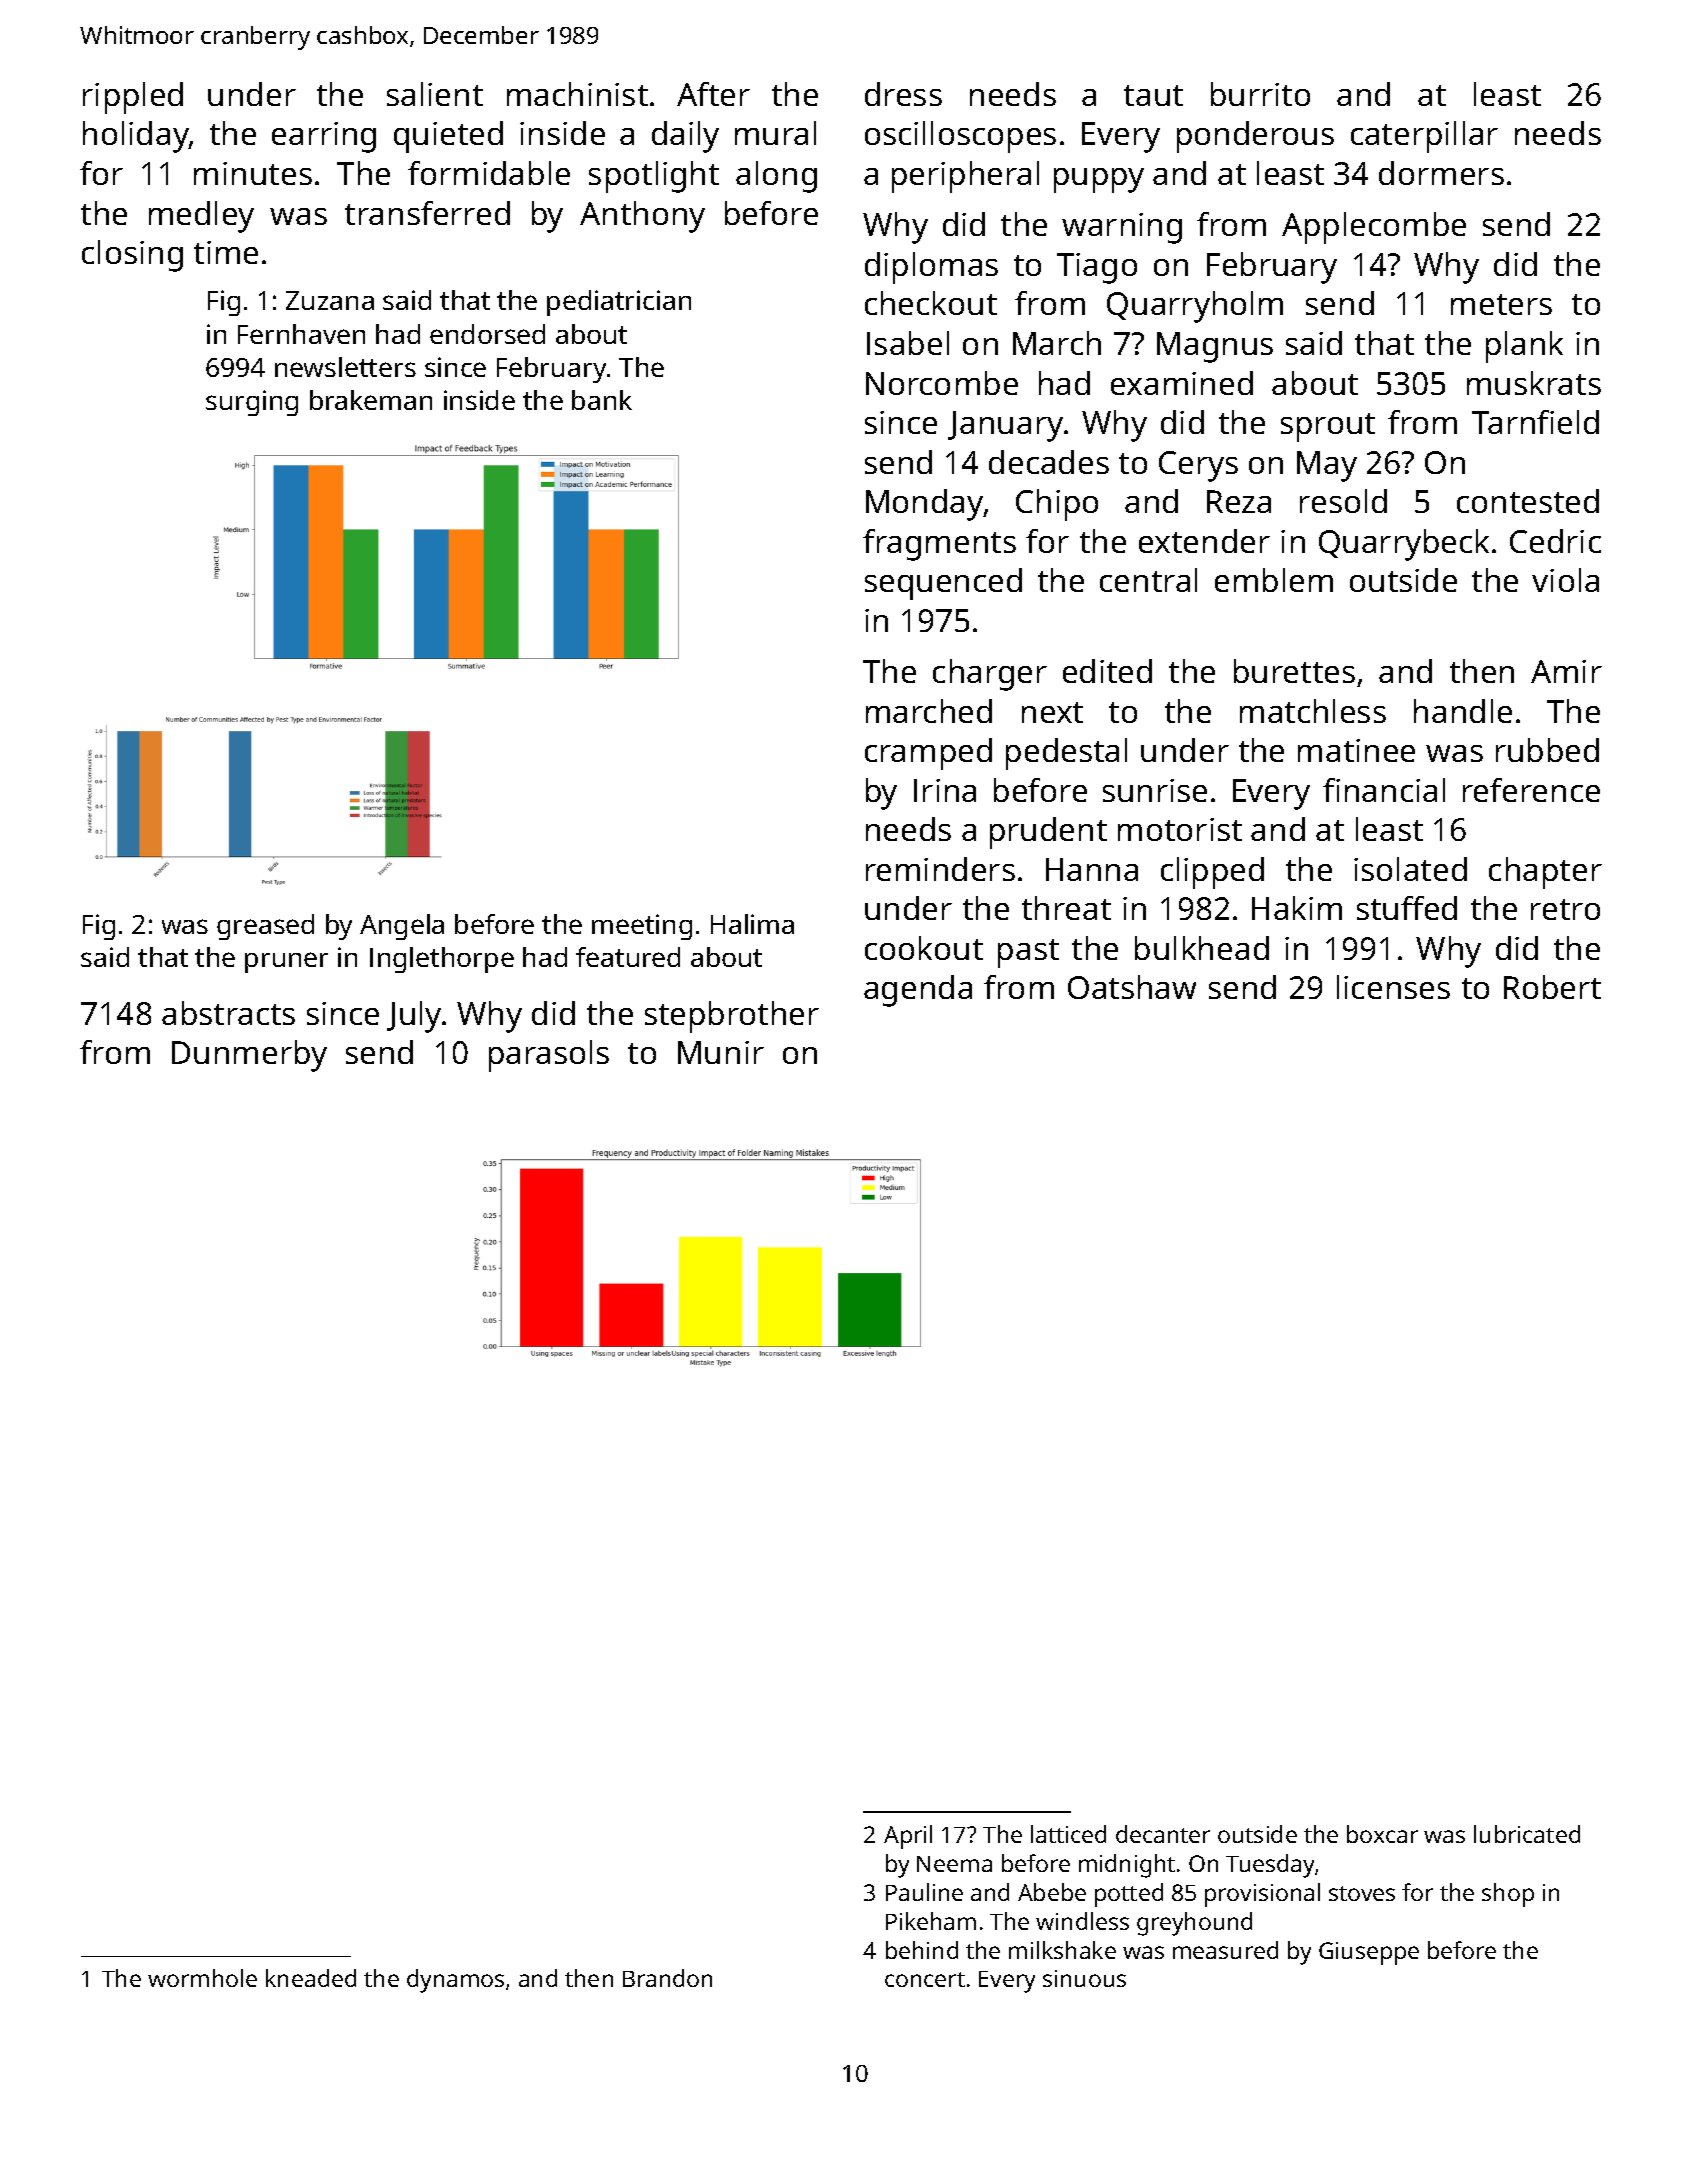 The height and width of the screenshot is (2178, 1683). What do you see at coordinates (371, 400) in the screenshot?
I see `brakeman` at bounding box center [371, 400].
